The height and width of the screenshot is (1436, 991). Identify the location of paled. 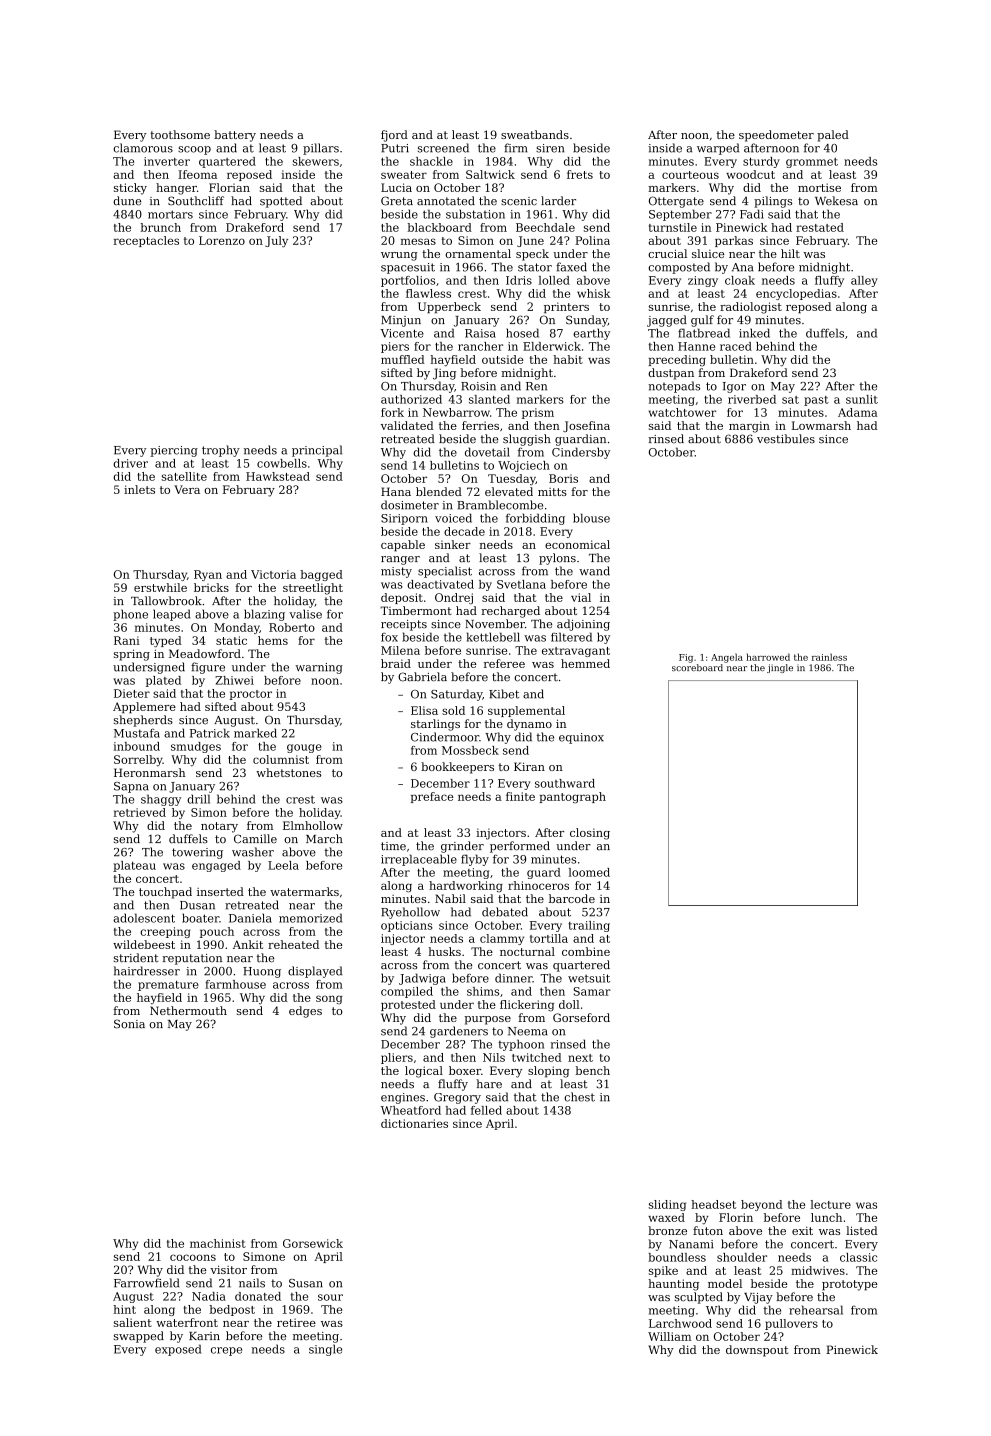
(833, 136).
